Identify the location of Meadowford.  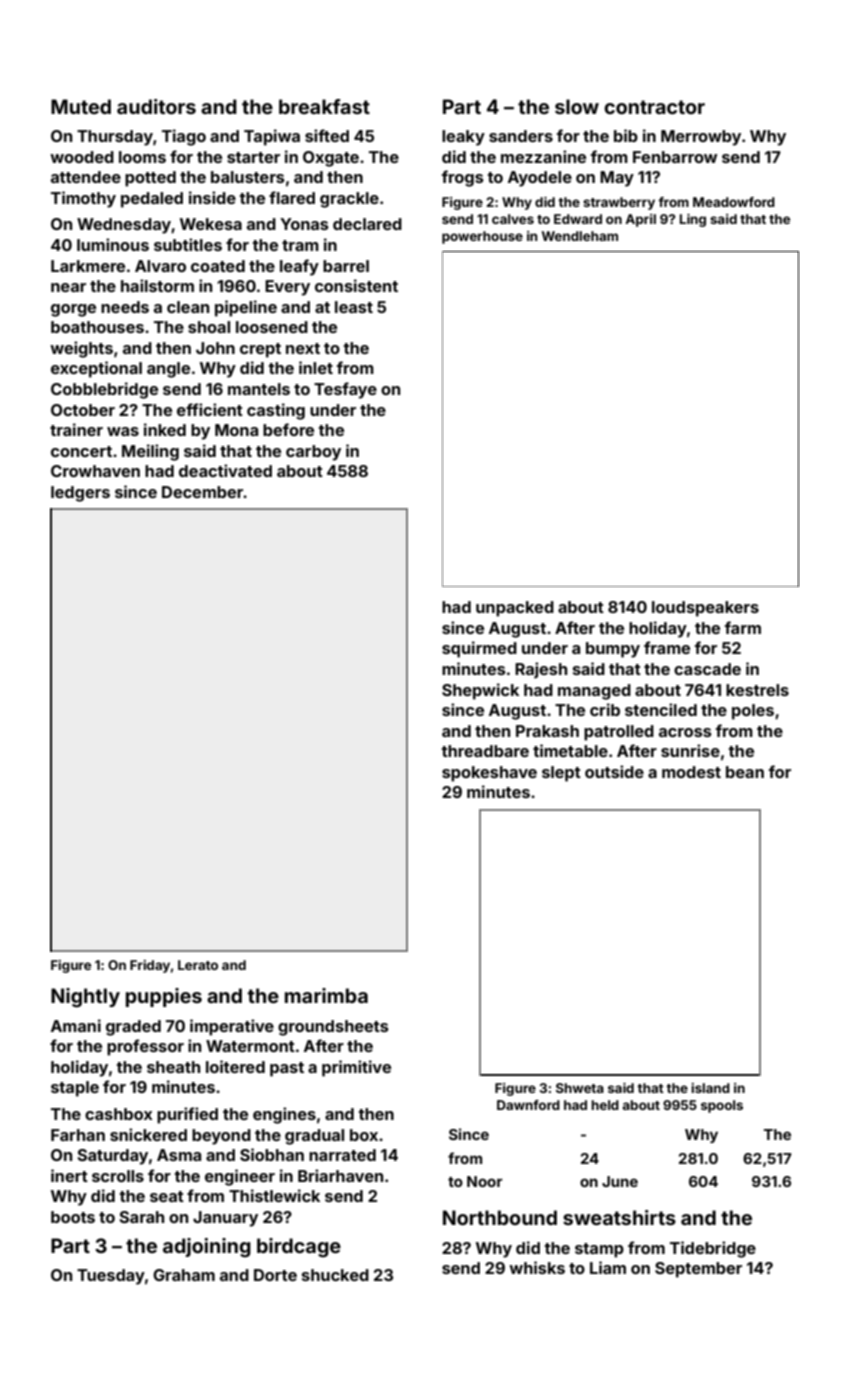
(734, 202).
